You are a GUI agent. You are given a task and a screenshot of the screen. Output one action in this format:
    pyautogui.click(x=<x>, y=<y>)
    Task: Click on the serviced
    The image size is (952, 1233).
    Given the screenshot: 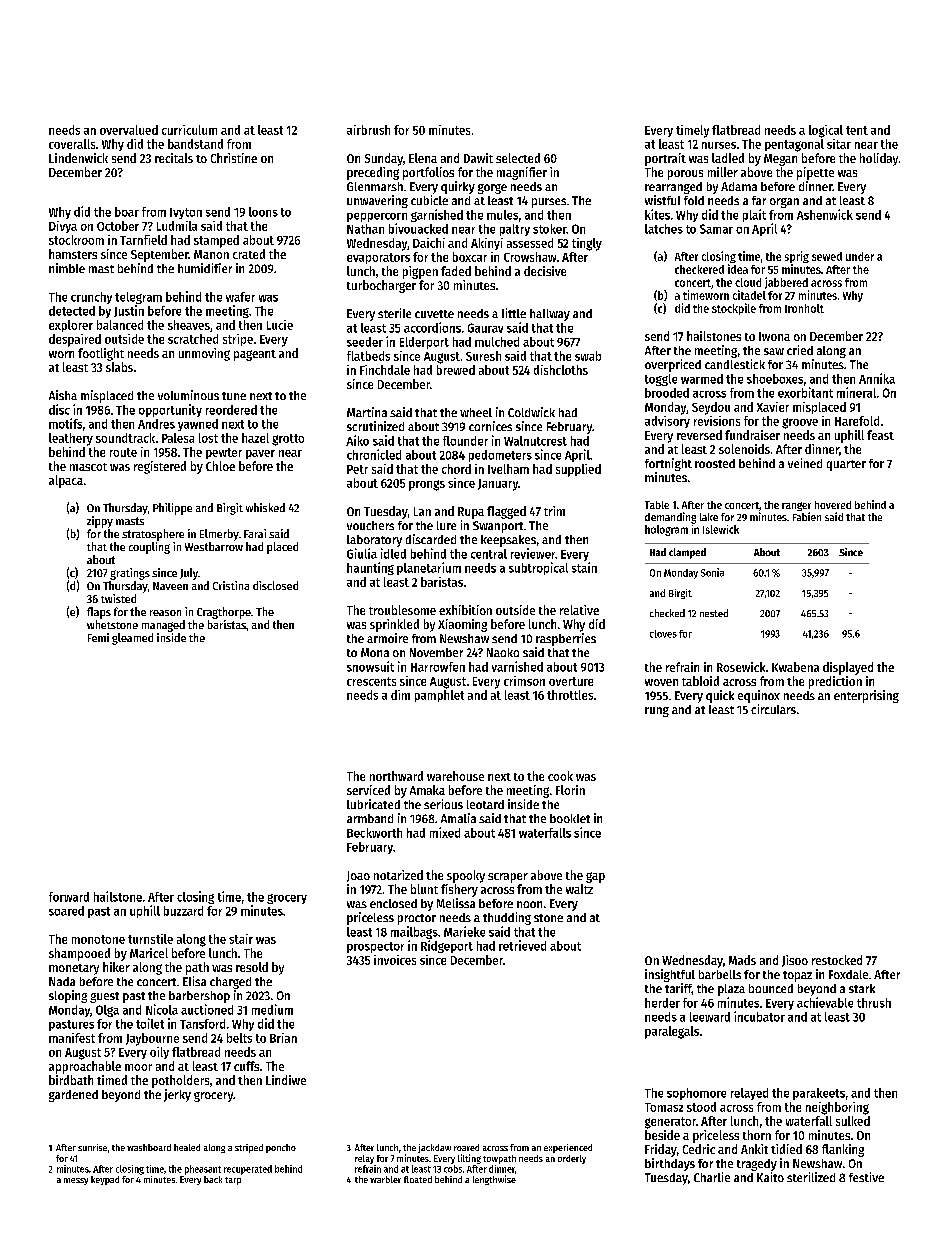 What is the action you would take?
    pyautogui.click(x=368, y=790)
